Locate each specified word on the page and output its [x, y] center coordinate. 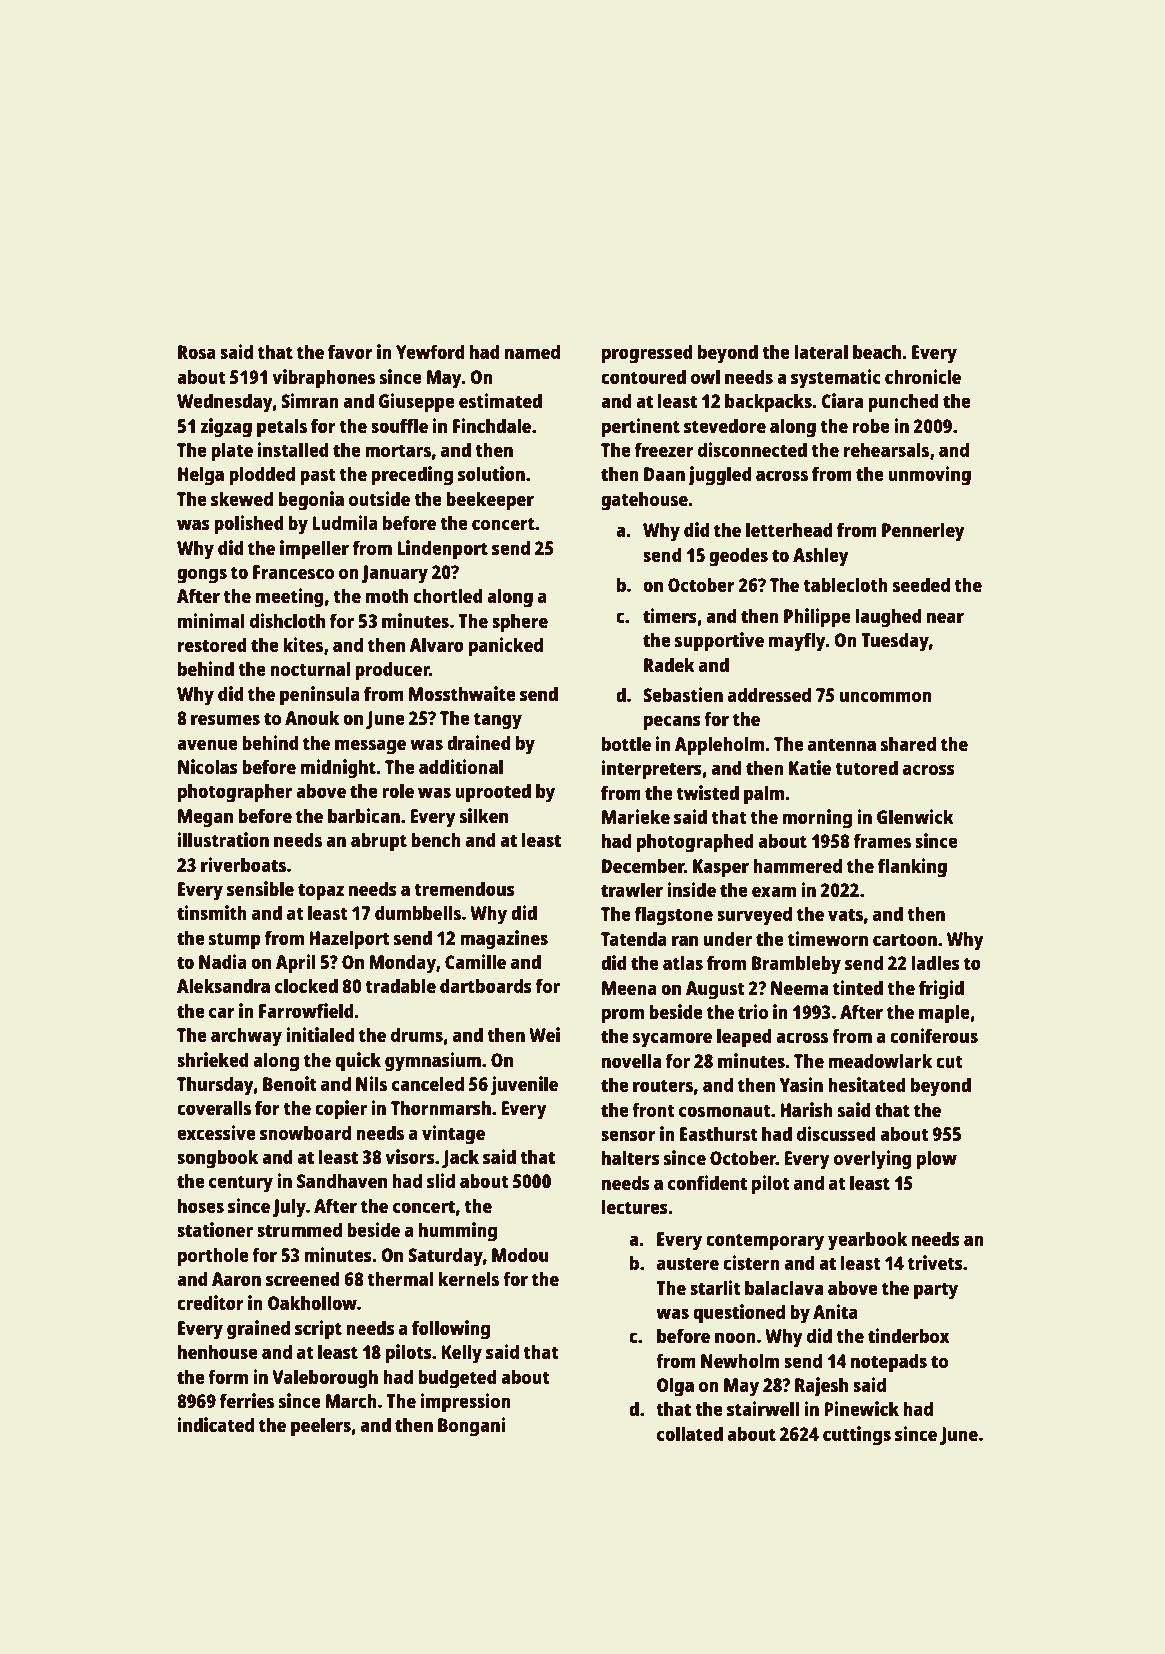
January [394, 574]
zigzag [226, 428]
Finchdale [492, 425]
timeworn [828, 938]
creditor [210, 1302]
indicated [216, 1424]
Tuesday [895, 642]
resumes [225, 719]
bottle [626, 743]
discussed [836, 1133]
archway [246, 1037]
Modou [520, 1254]
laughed [888, 618]
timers [670, 615]
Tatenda [634, 938]
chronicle [923, 376]
